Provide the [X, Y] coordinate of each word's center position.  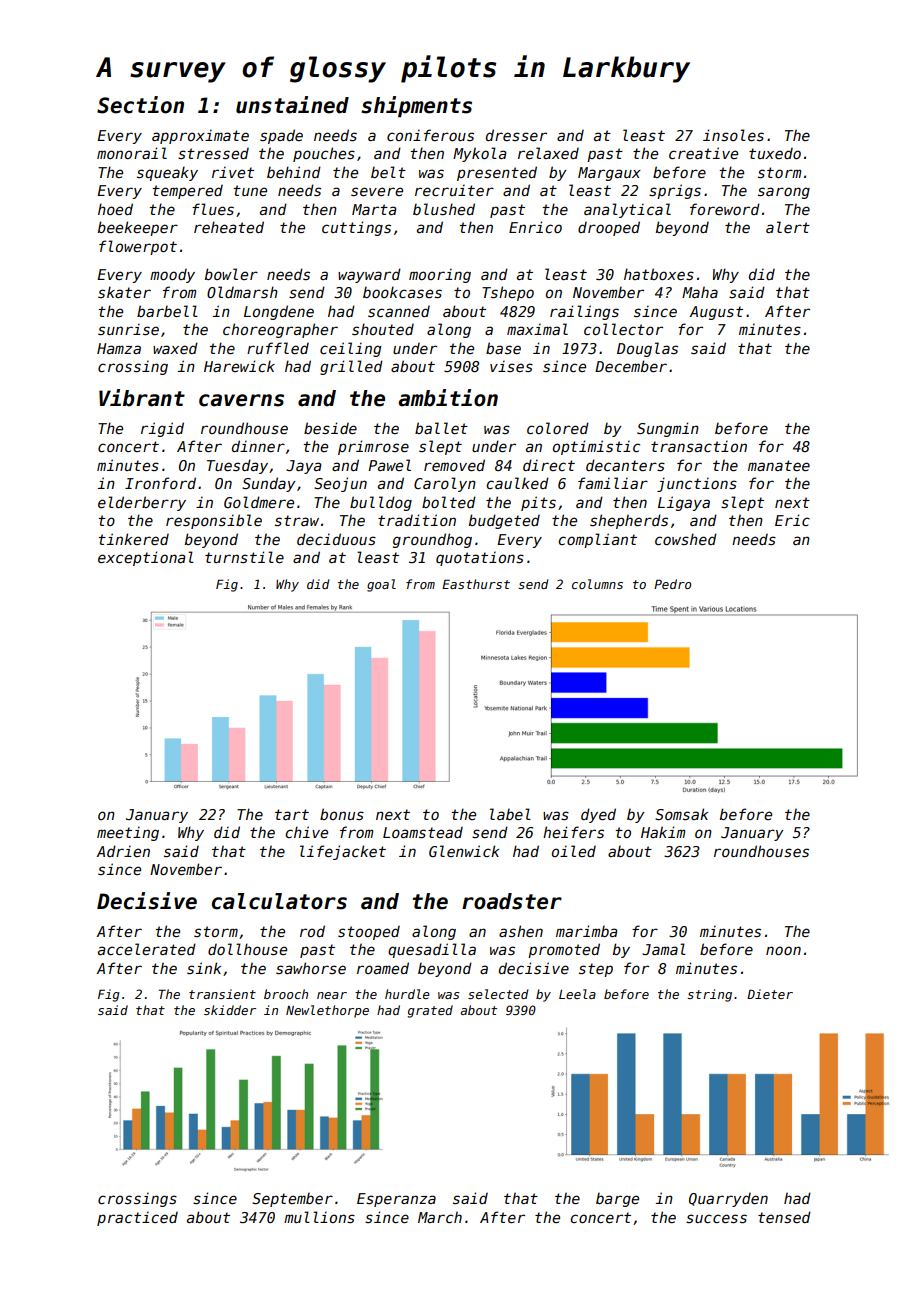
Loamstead [423, 832]
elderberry [142, 503]
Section [140, 105]
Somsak [681, 814]
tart [292, 814]
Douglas [647, 349]
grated [430, 1011]
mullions [319, 1217]
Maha [700, 292]
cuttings [356, 228]
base [503, 348]
